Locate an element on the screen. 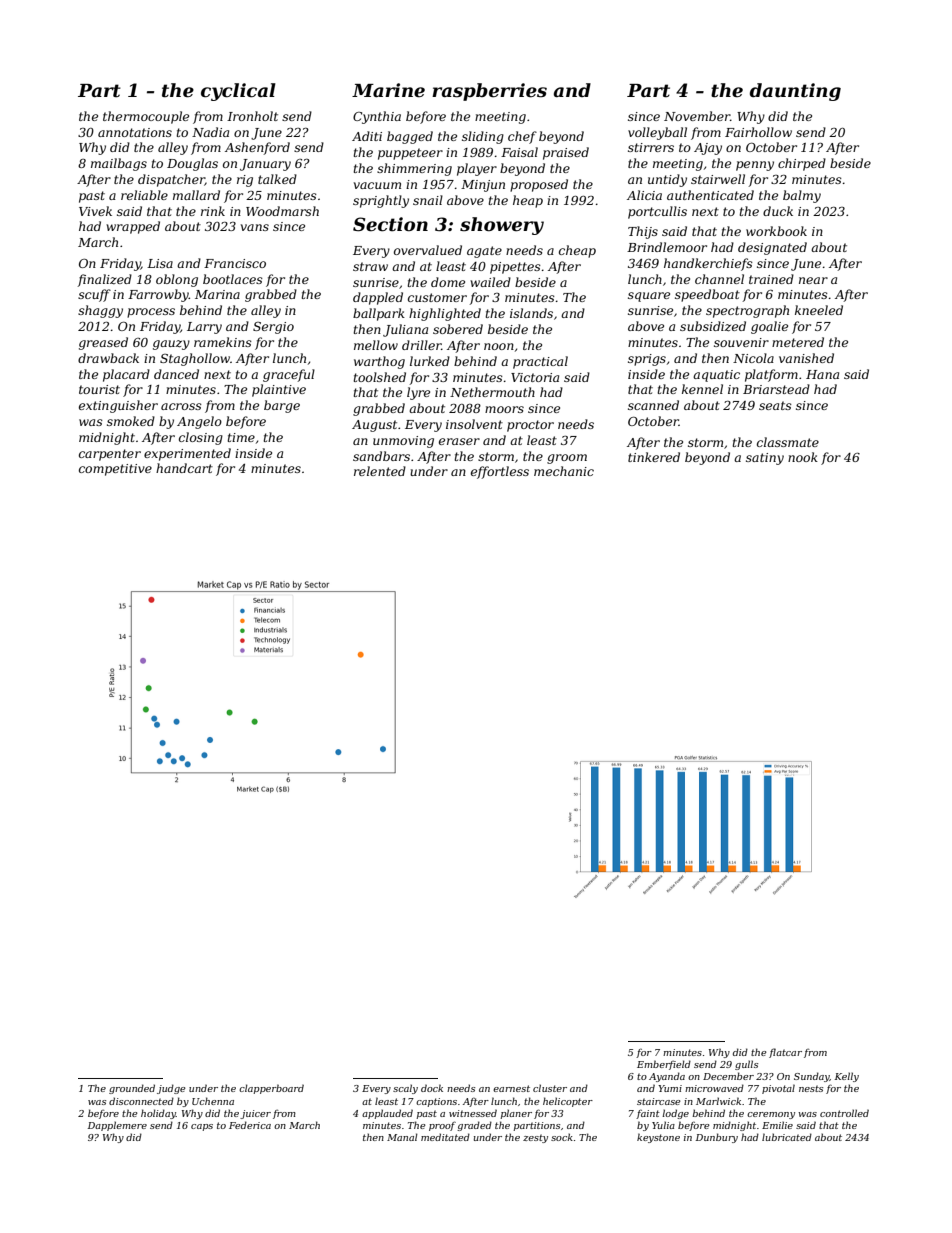  praised is located at coordinates (566, 153).
